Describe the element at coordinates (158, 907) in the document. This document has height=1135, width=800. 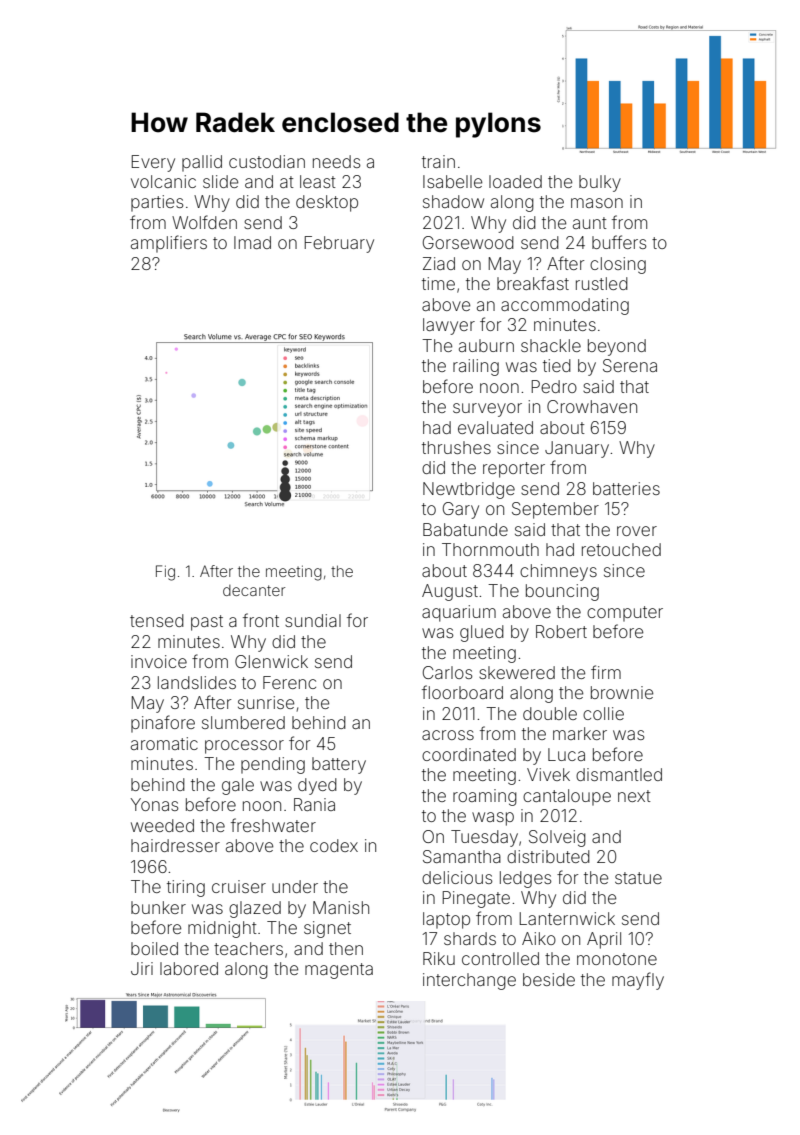
I see `bunker` at that location.
